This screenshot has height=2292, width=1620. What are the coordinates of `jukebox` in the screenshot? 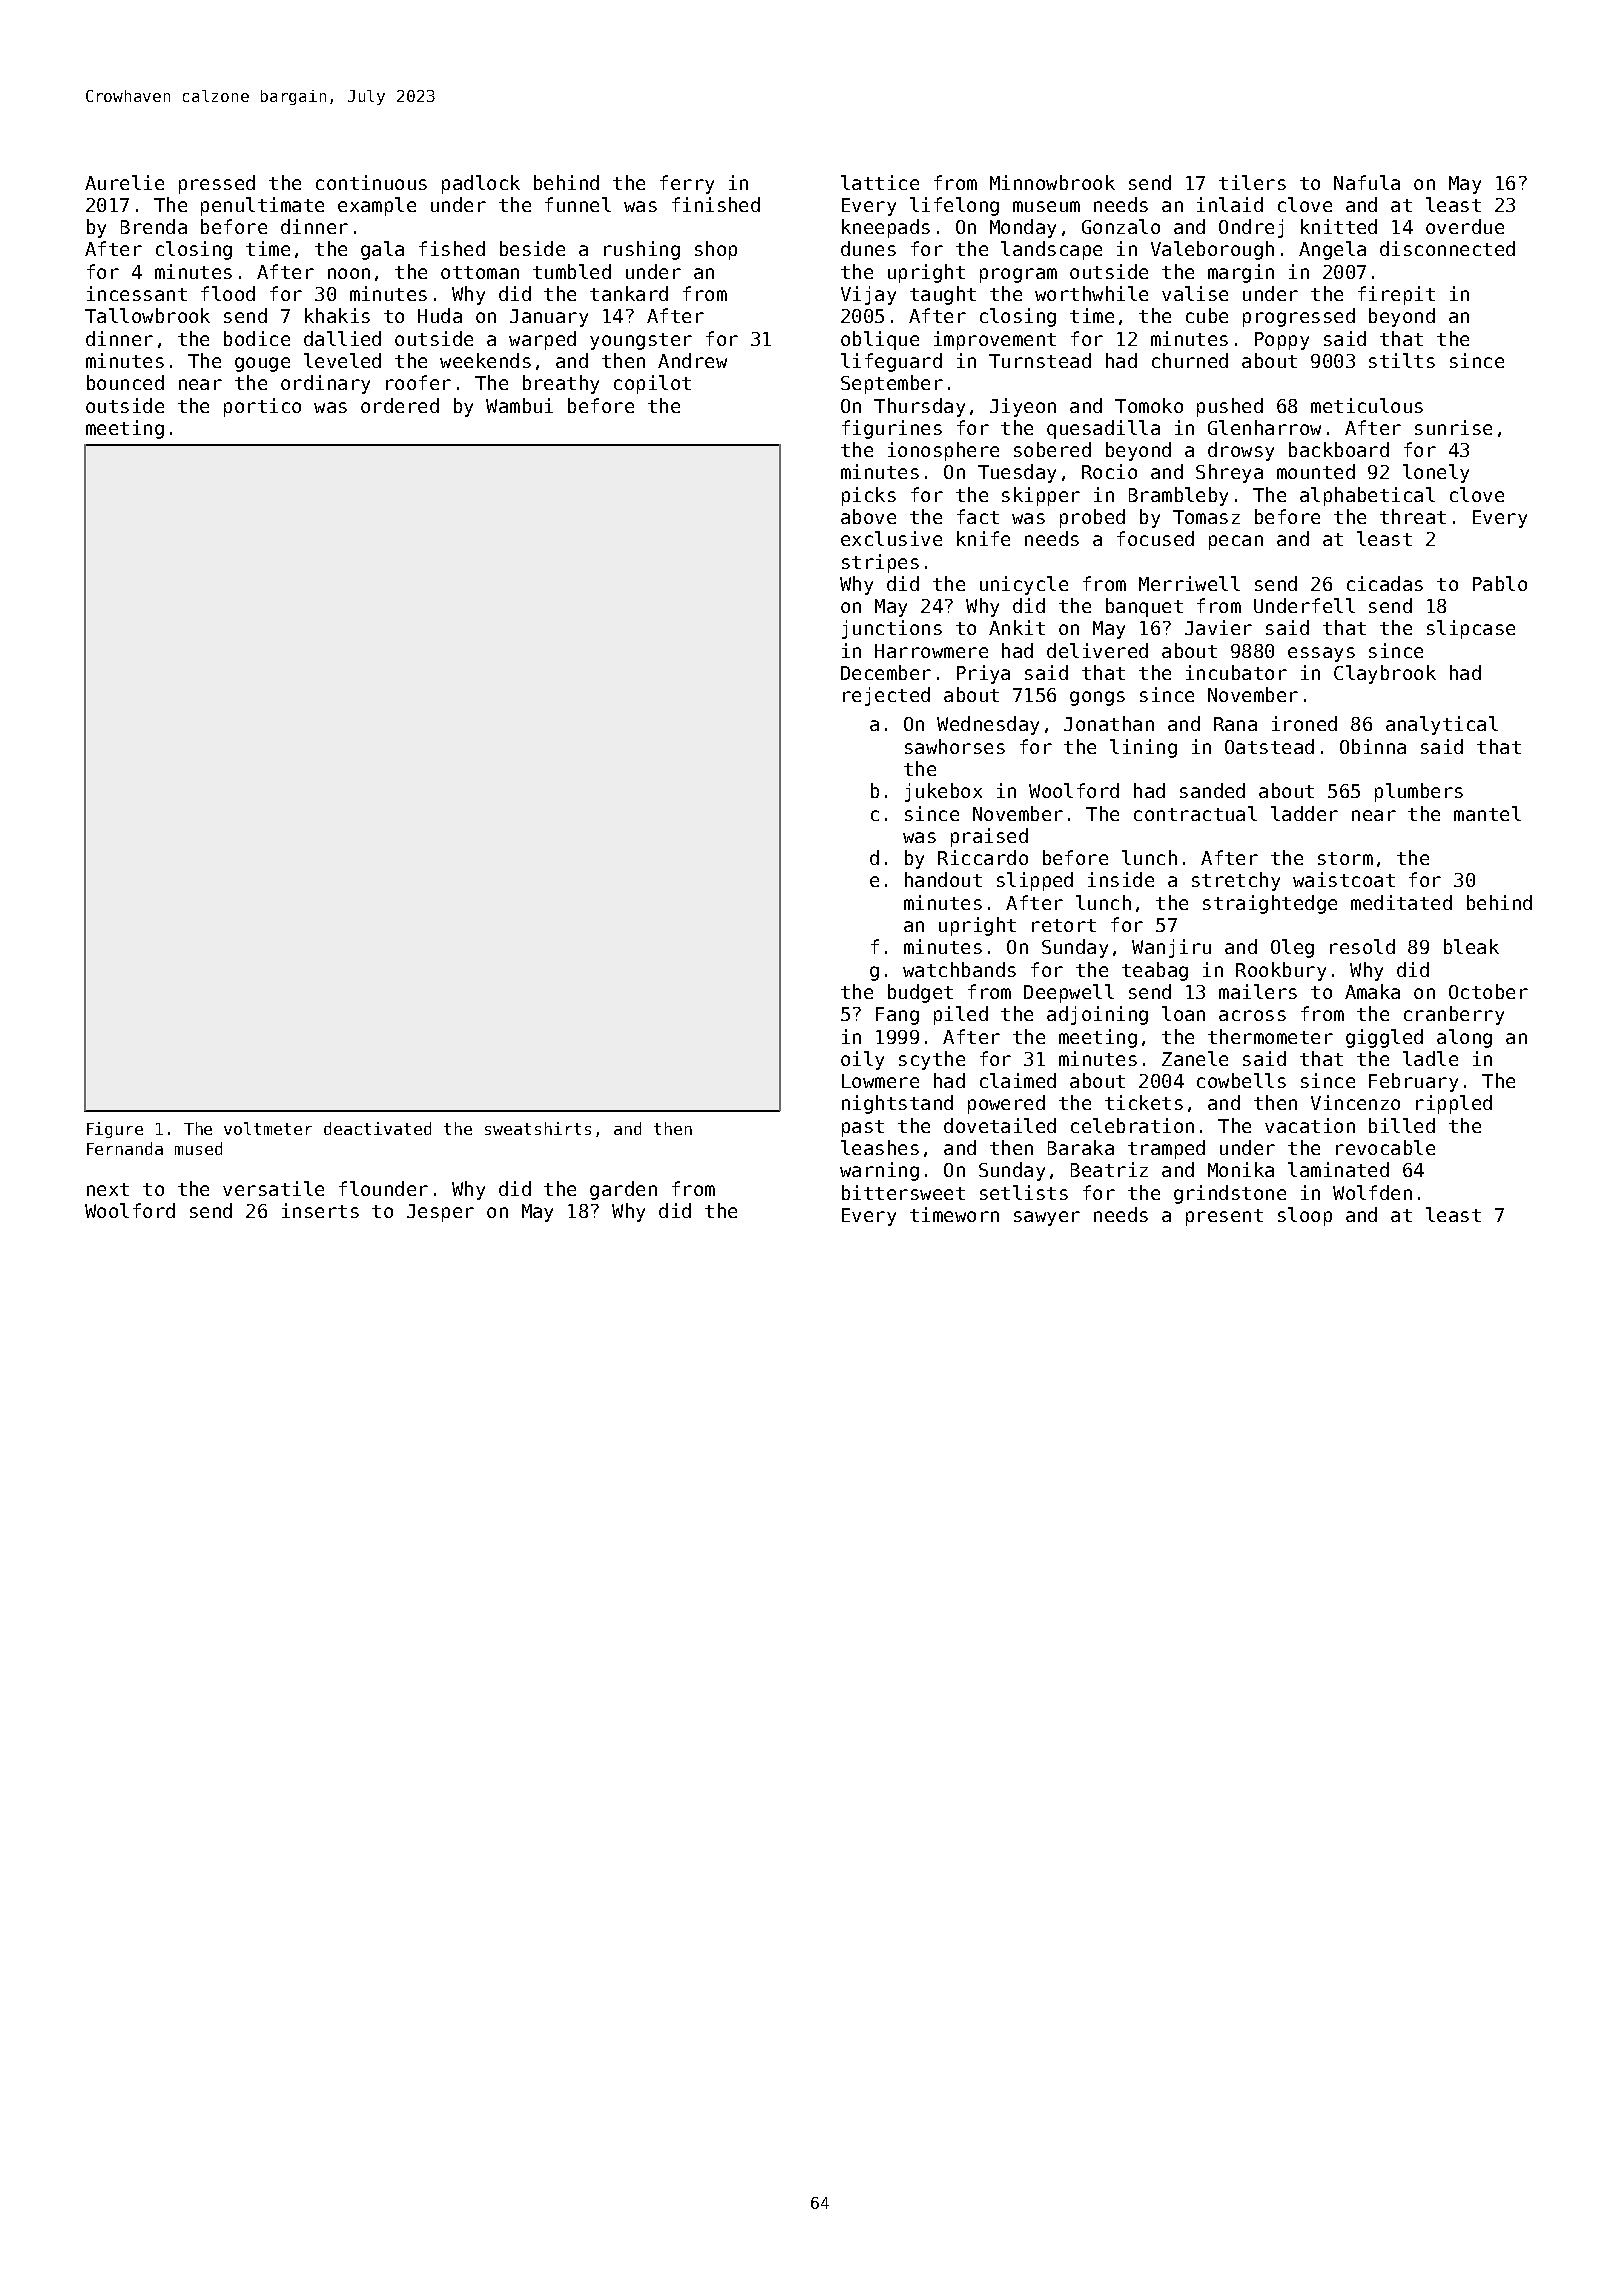 It's located at (943, 792).
